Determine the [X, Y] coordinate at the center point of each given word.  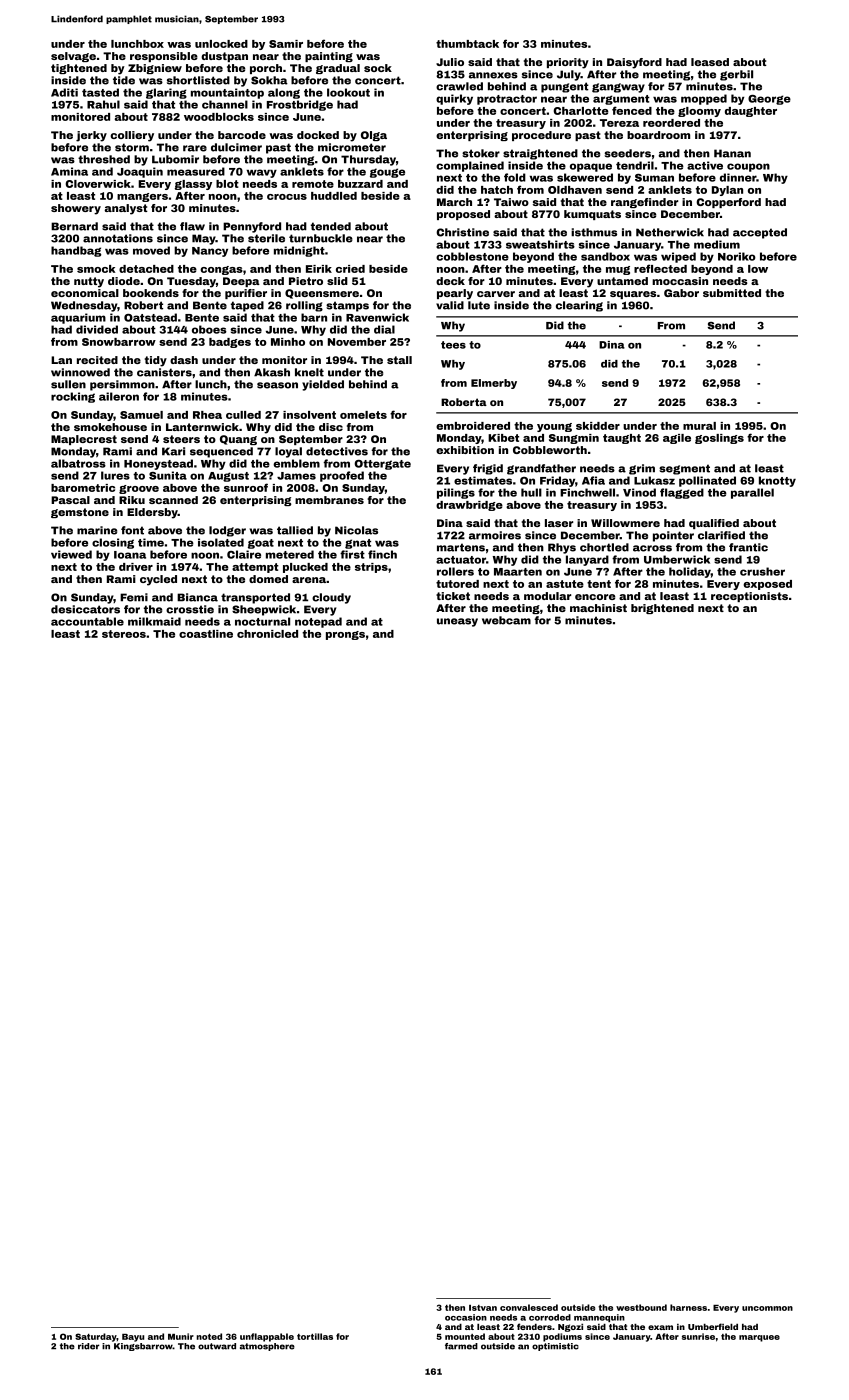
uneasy [457, 622]
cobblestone [472, 256]
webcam [506, 620]
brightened [662, 609]
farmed [461, 1346]
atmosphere [267, 1347]
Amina [69, 171]
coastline [206, 634]
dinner [738, 177]
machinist [598, 608]
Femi [134, 597]
